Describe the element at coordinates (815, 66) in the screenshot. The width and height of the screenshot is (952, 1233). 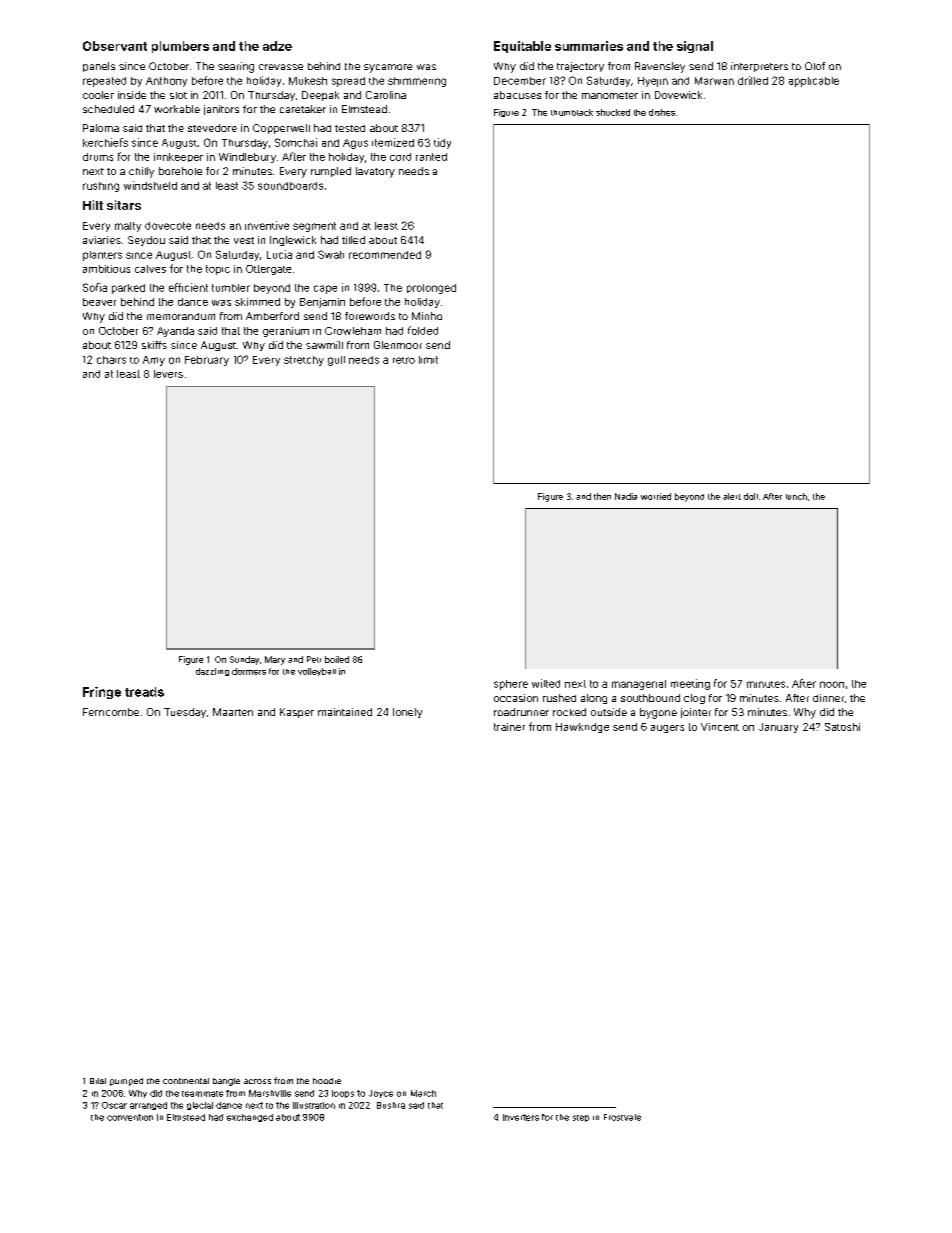
I see `Olof` at that location.
